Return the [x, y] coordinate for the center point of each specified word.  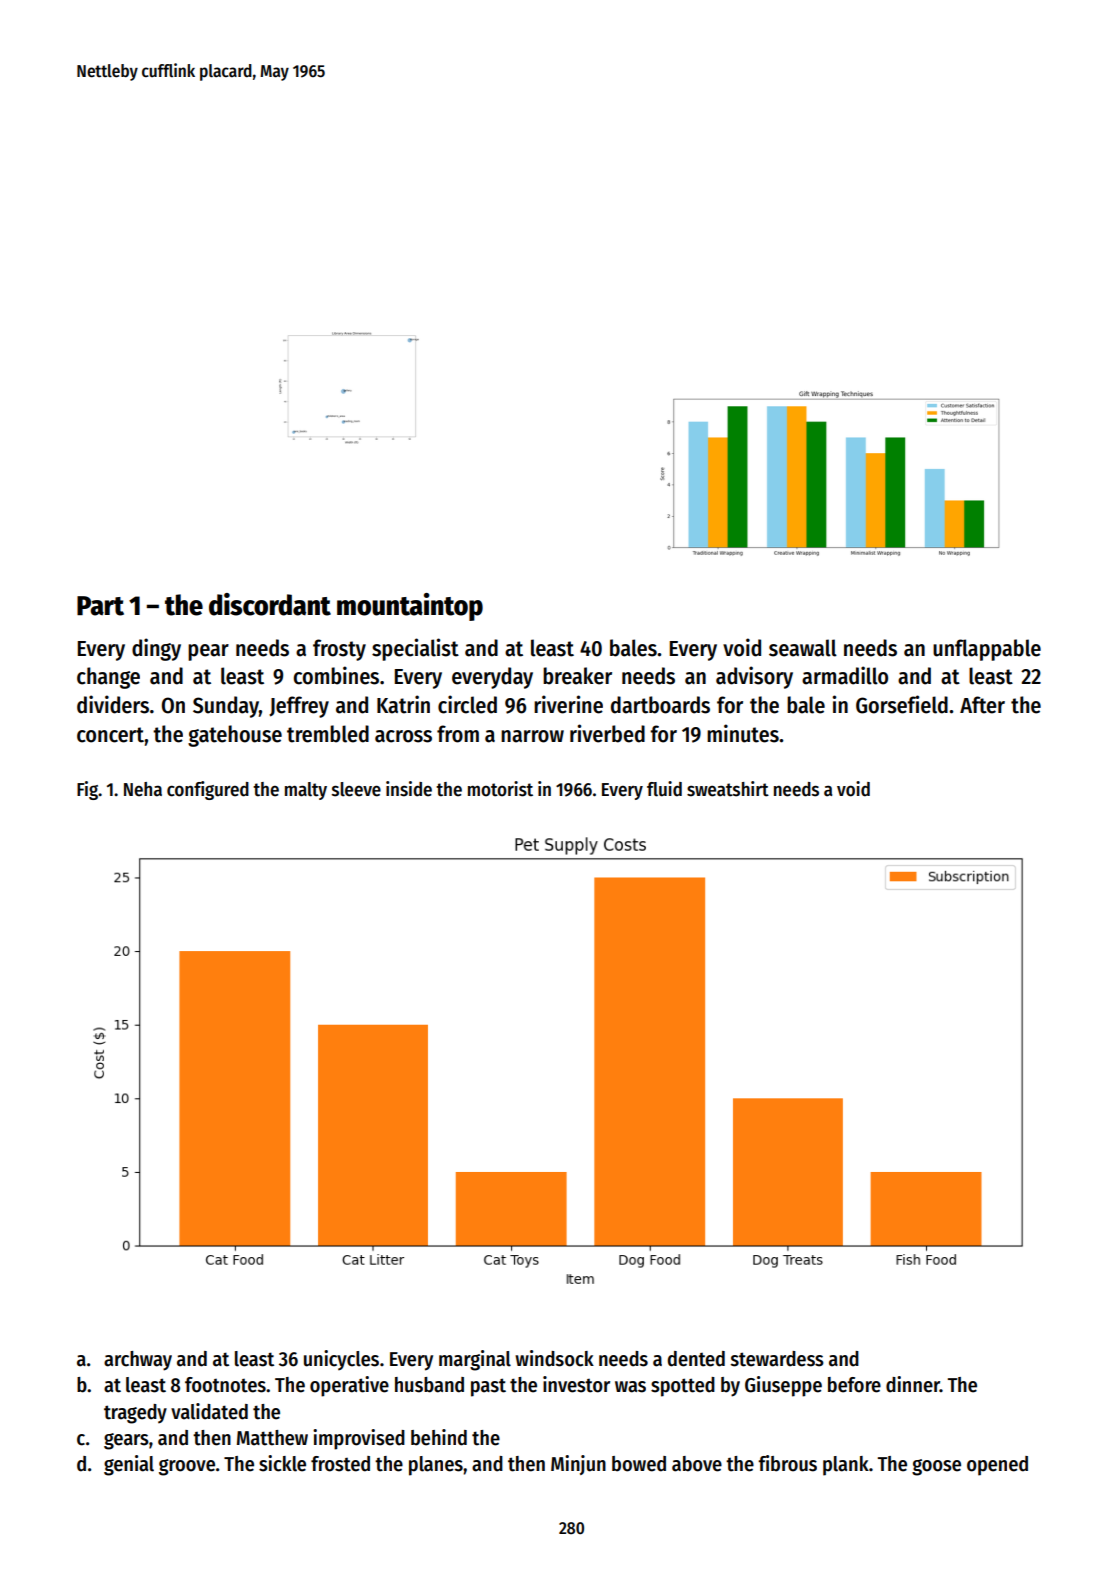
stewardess [777, 1359]
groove [187, 1467]
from [458, 734]
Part [100, 606]
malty [306, 791]
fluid [664, 789]
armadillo [845, 675]
